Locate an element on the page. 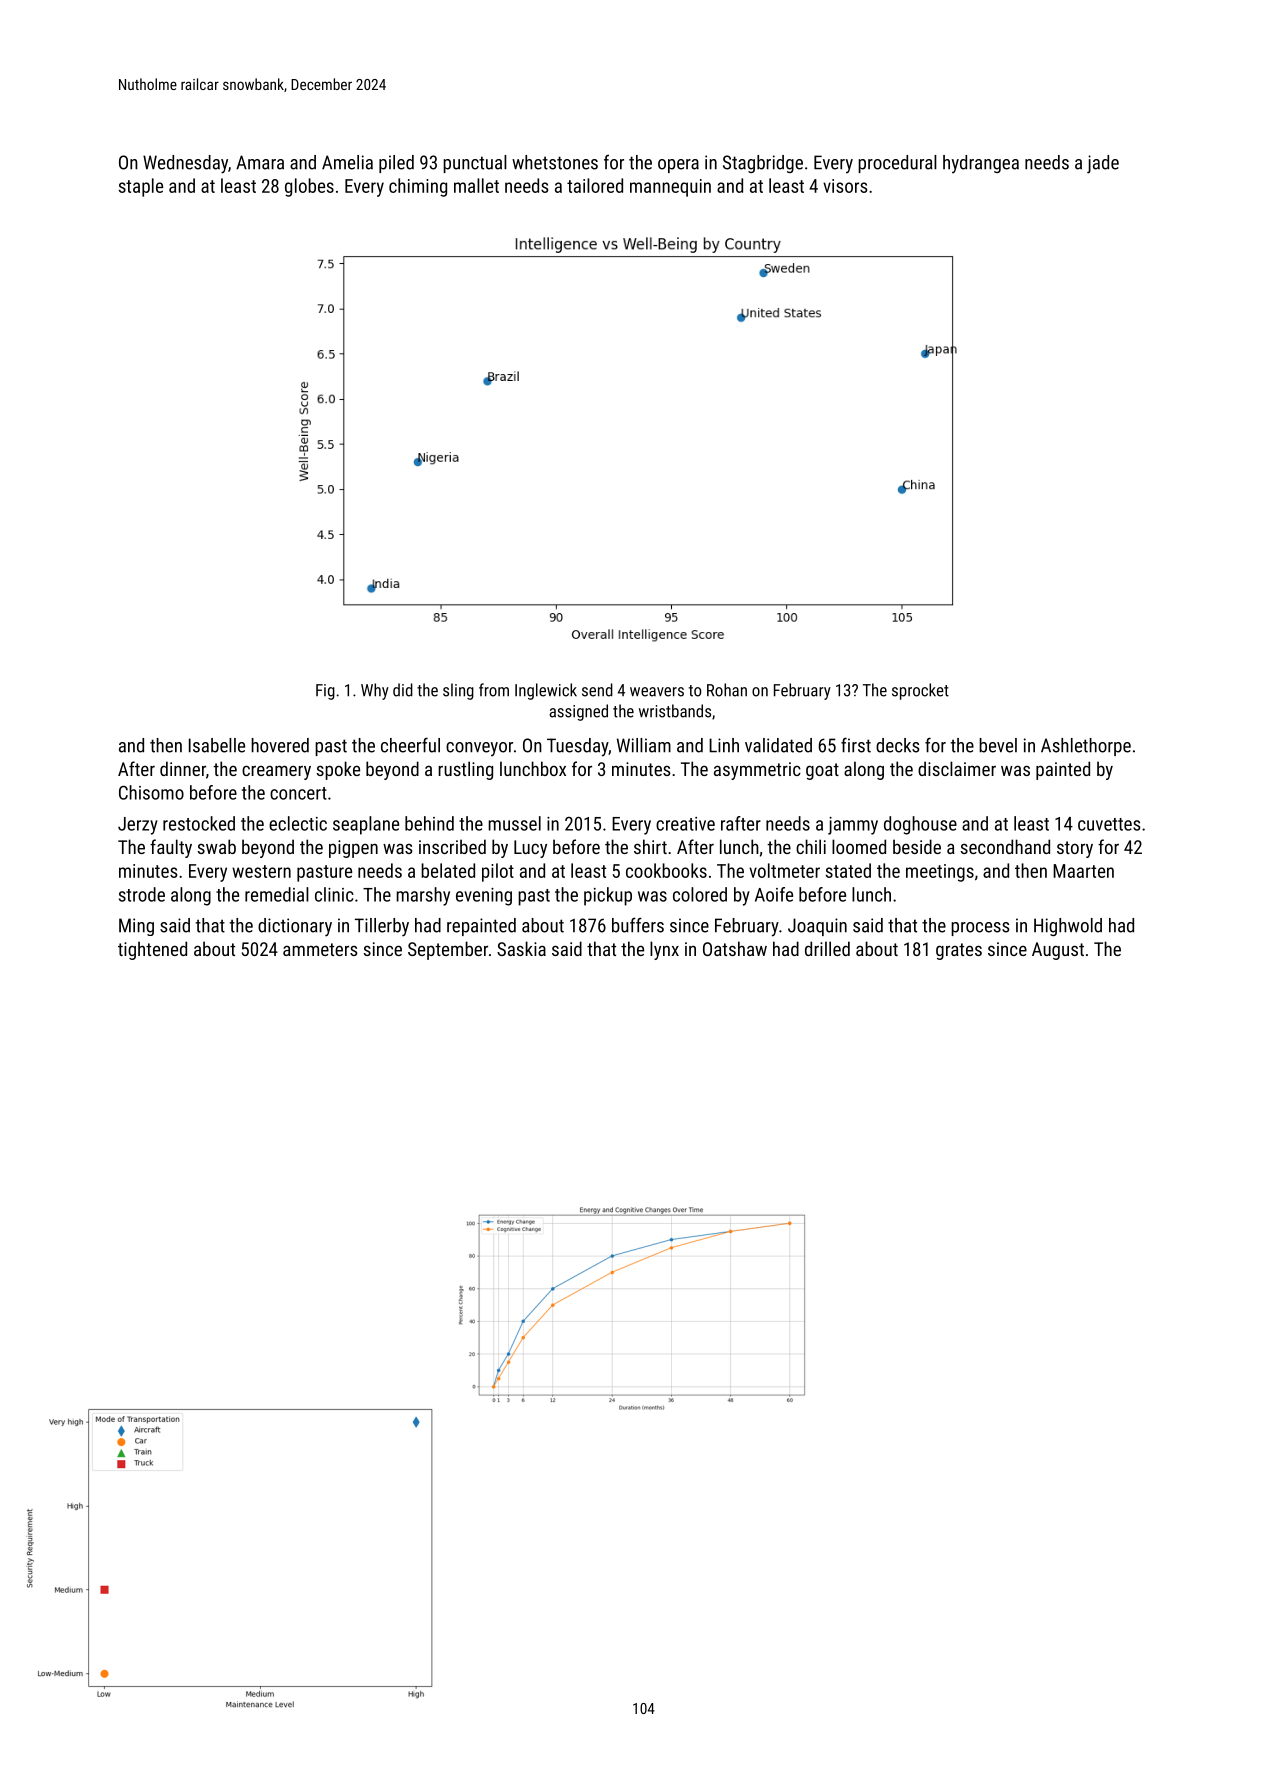  jade is located at coordinates (1103, 164).
